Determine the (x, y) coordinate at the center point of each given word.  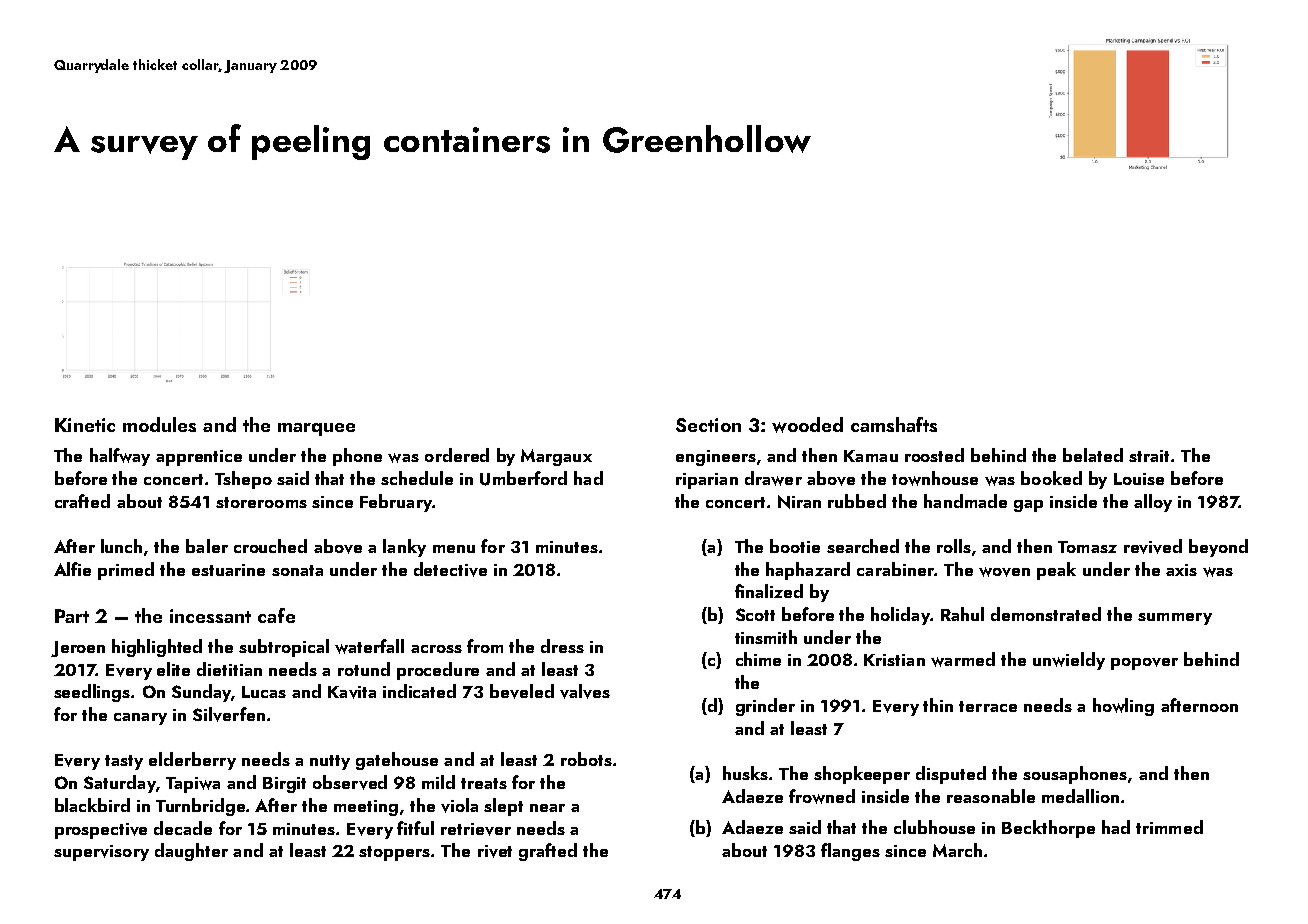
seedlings (92, 693)
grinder (765, 707)
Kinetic (85, 425)
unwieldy (1069, 661)
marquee (316, 429)
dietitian (229, 669)
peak (1056, 571)
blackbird (92, 805)
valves (585, 691)
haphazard (808, 571)
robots (586, 759)
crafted (82, 501)
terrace (988, 706)
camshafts (894, 424)
